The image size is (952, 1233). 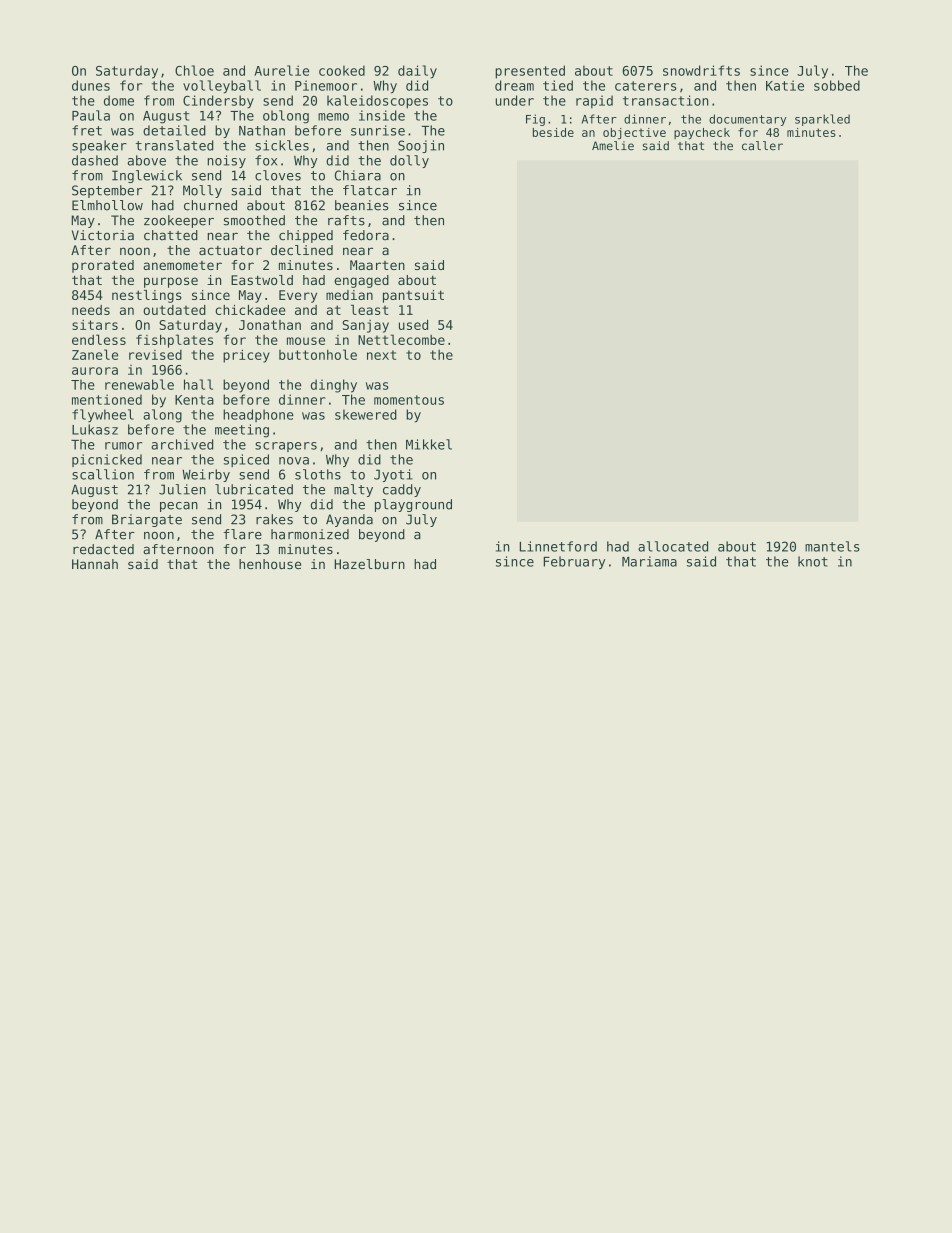 I want to click on flatcar, so click(x=370, y=190).
